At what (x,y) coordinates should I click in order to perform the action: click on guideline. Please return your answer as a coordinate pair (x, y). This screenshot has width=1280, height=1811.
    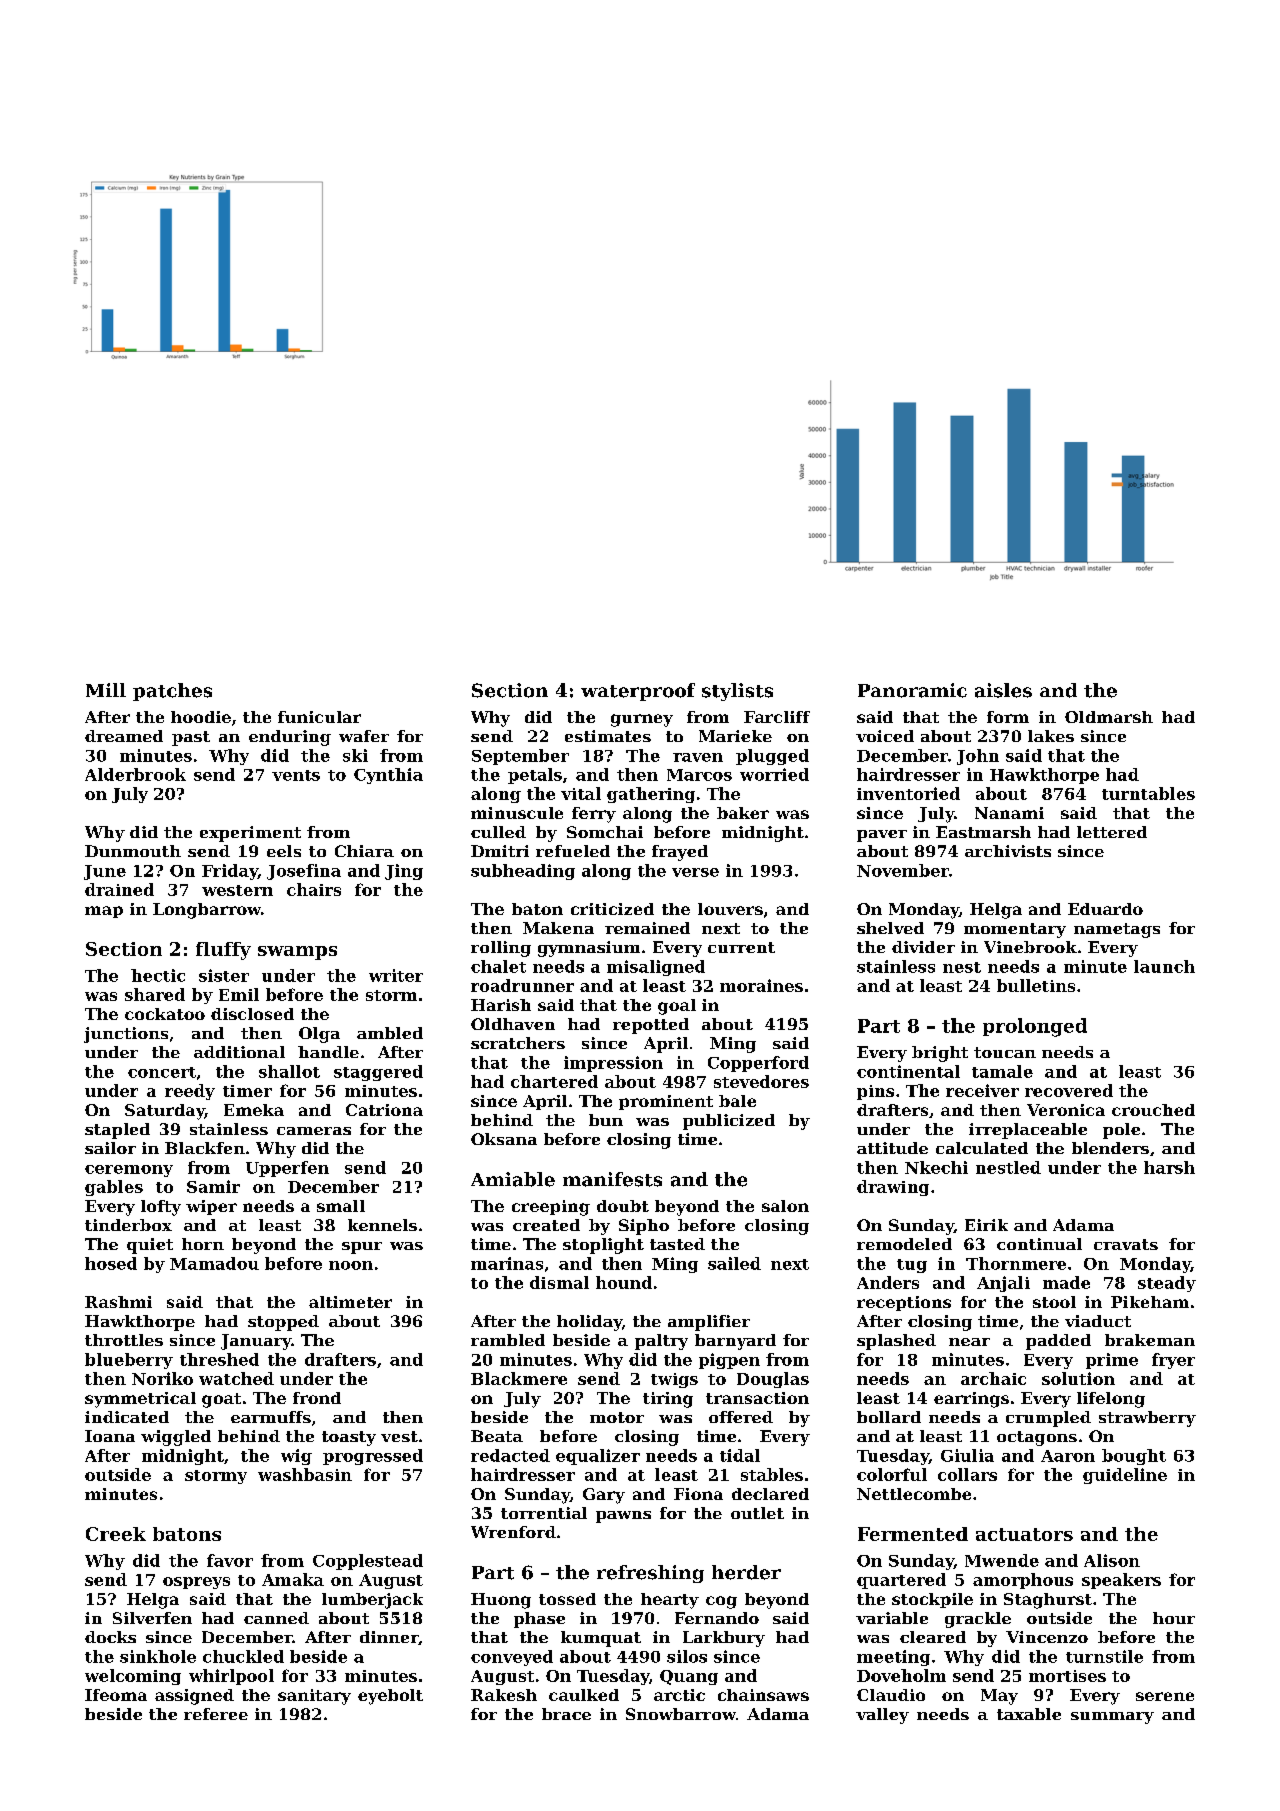
    Looking at the image, I should click on (1125, 1476).
